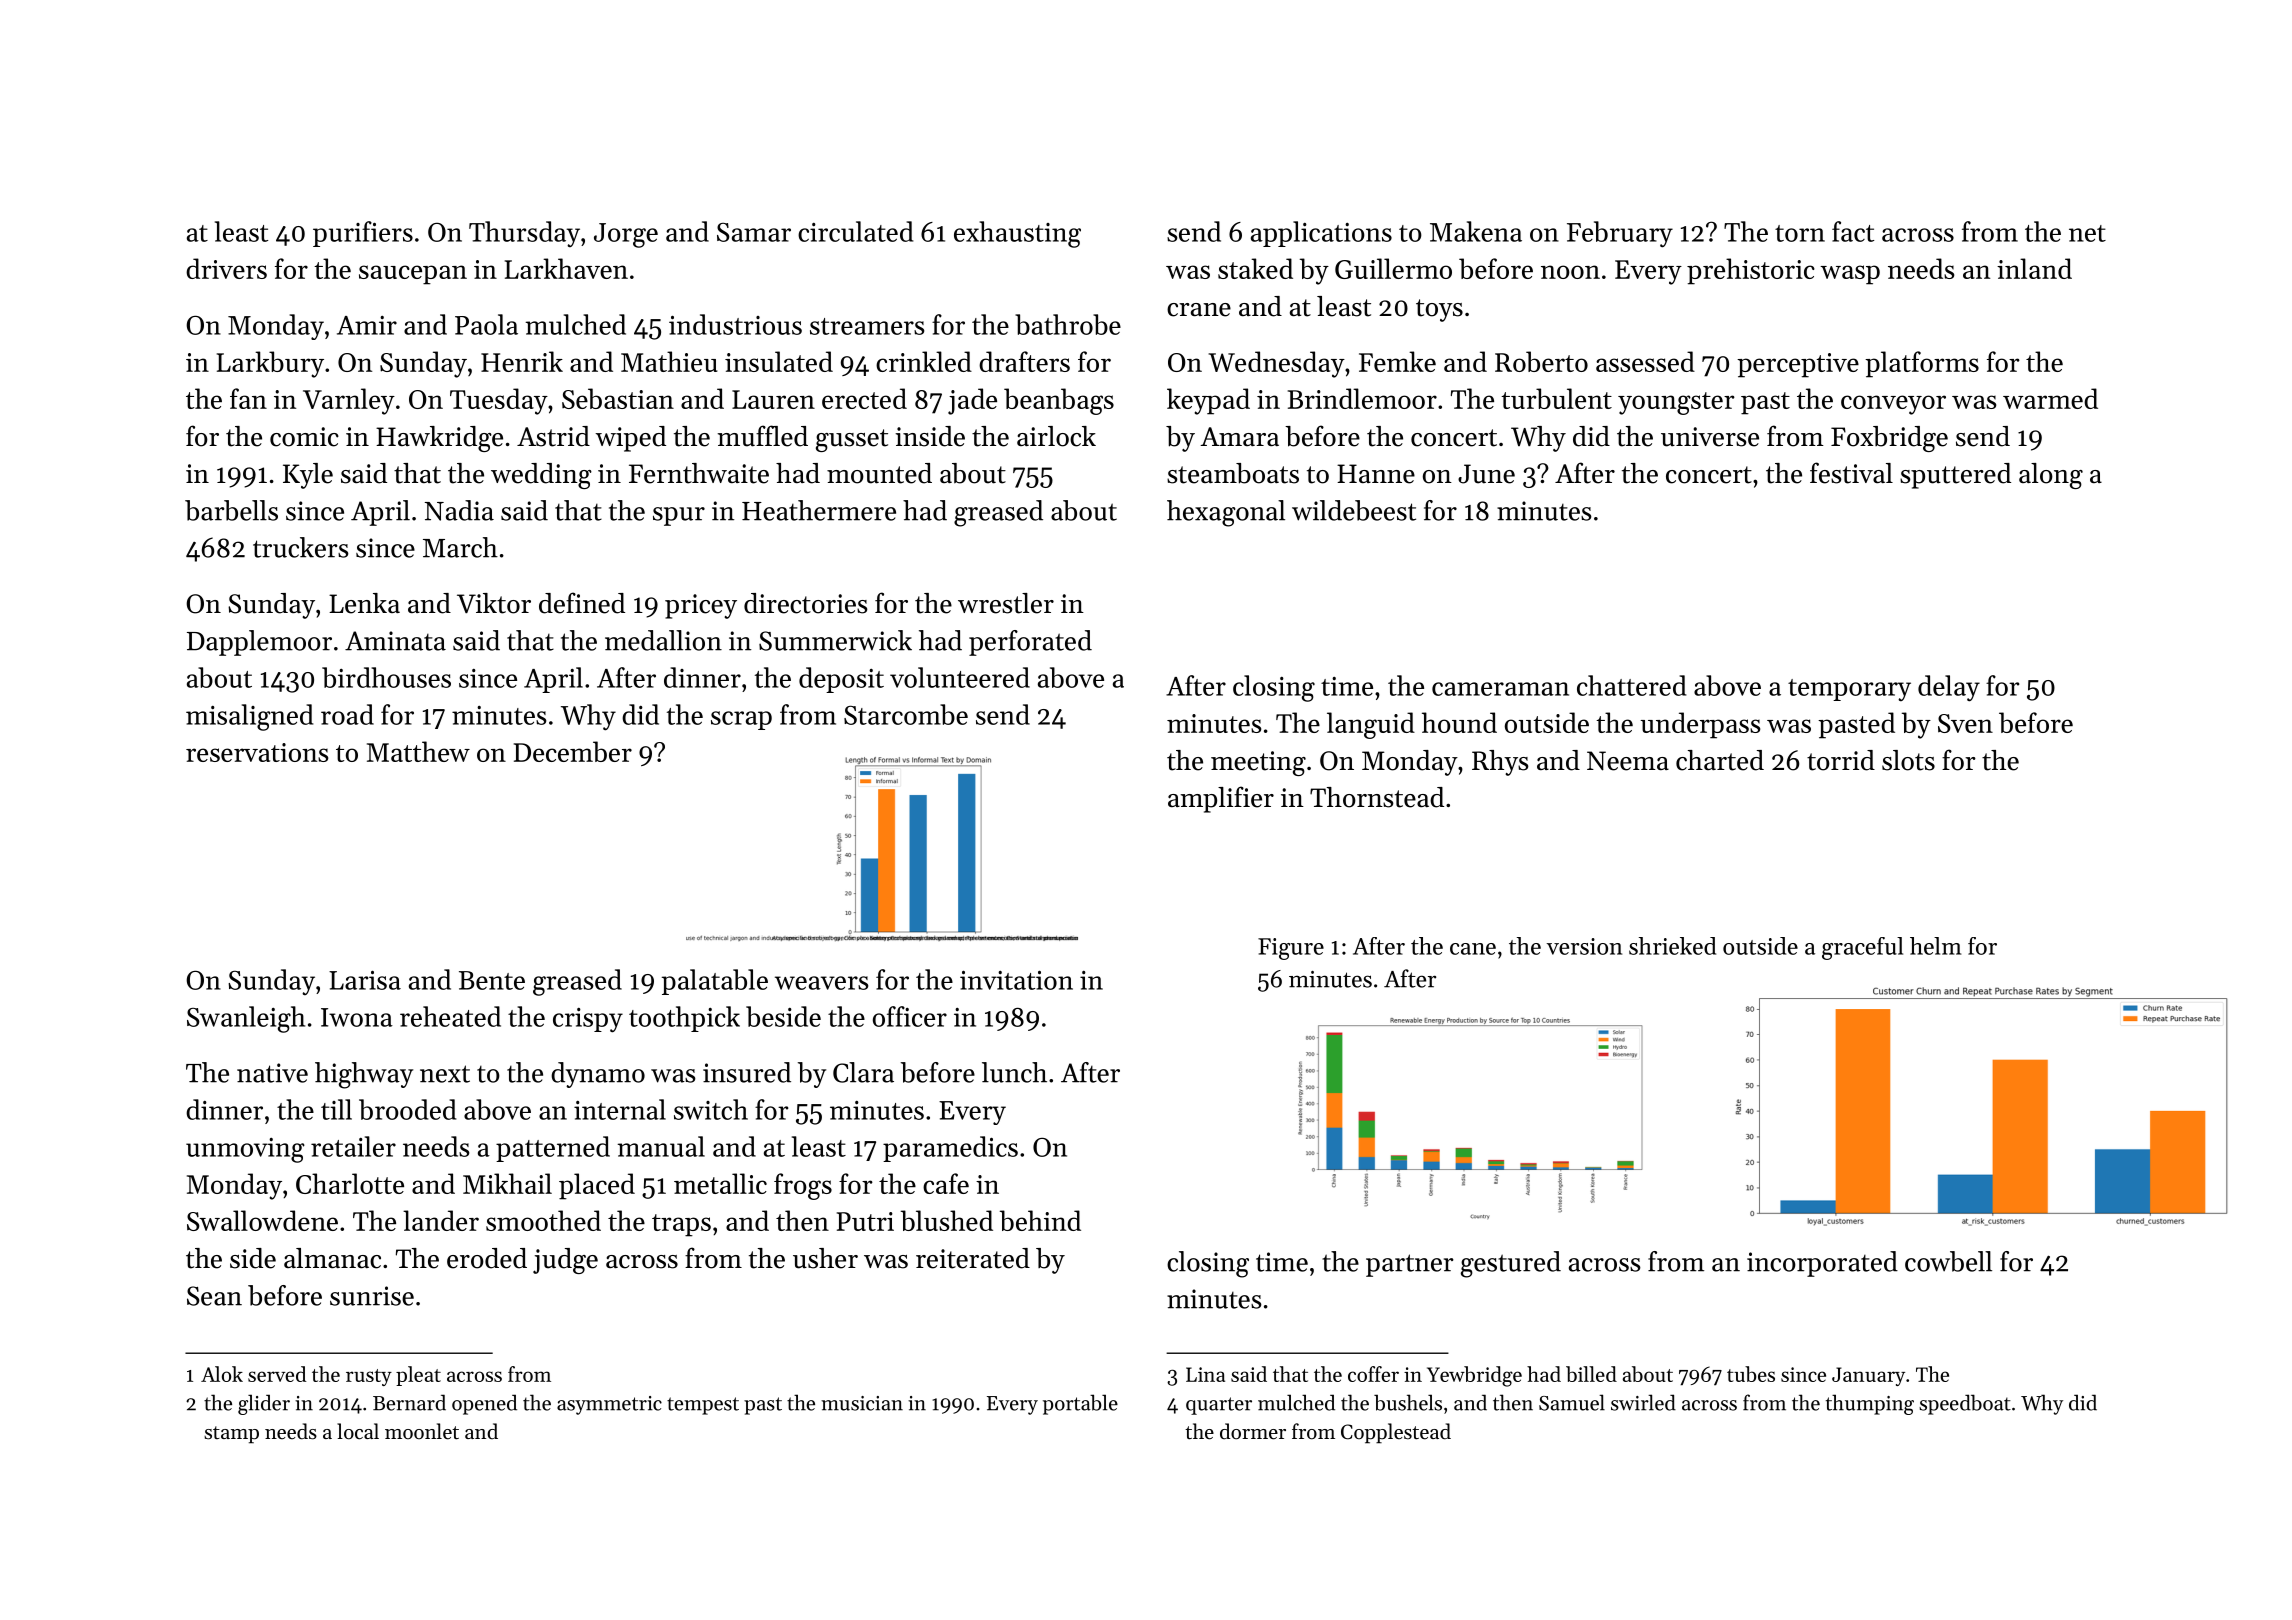 This screenshot has height=1620, width=2292. What do you see at coordinates (486, 324) in the screenshot?
I see `Paola` at bounding box center [486, 324].
